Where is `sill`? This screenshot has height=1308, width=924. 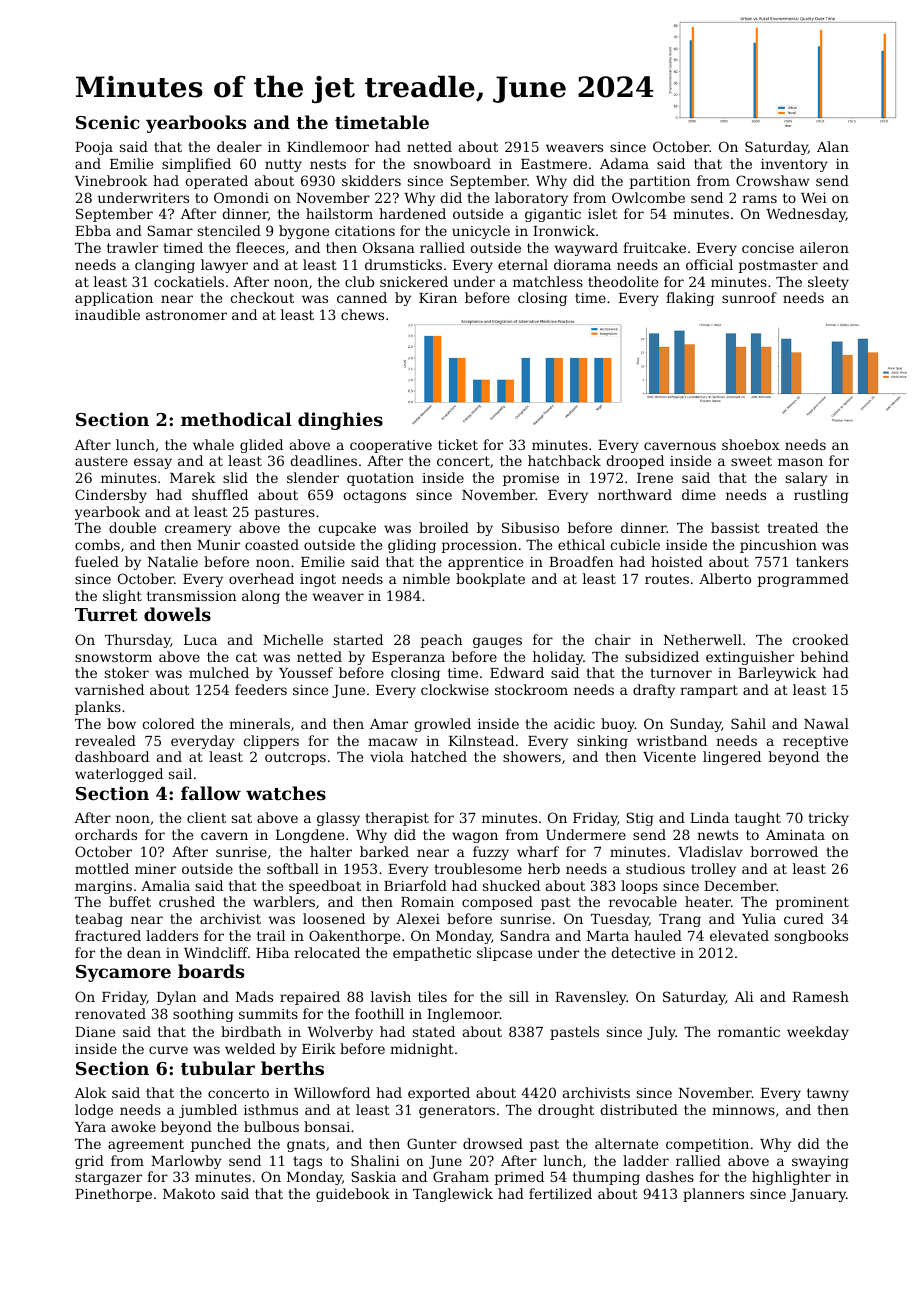
sill is located at coordinates (519, 996).
